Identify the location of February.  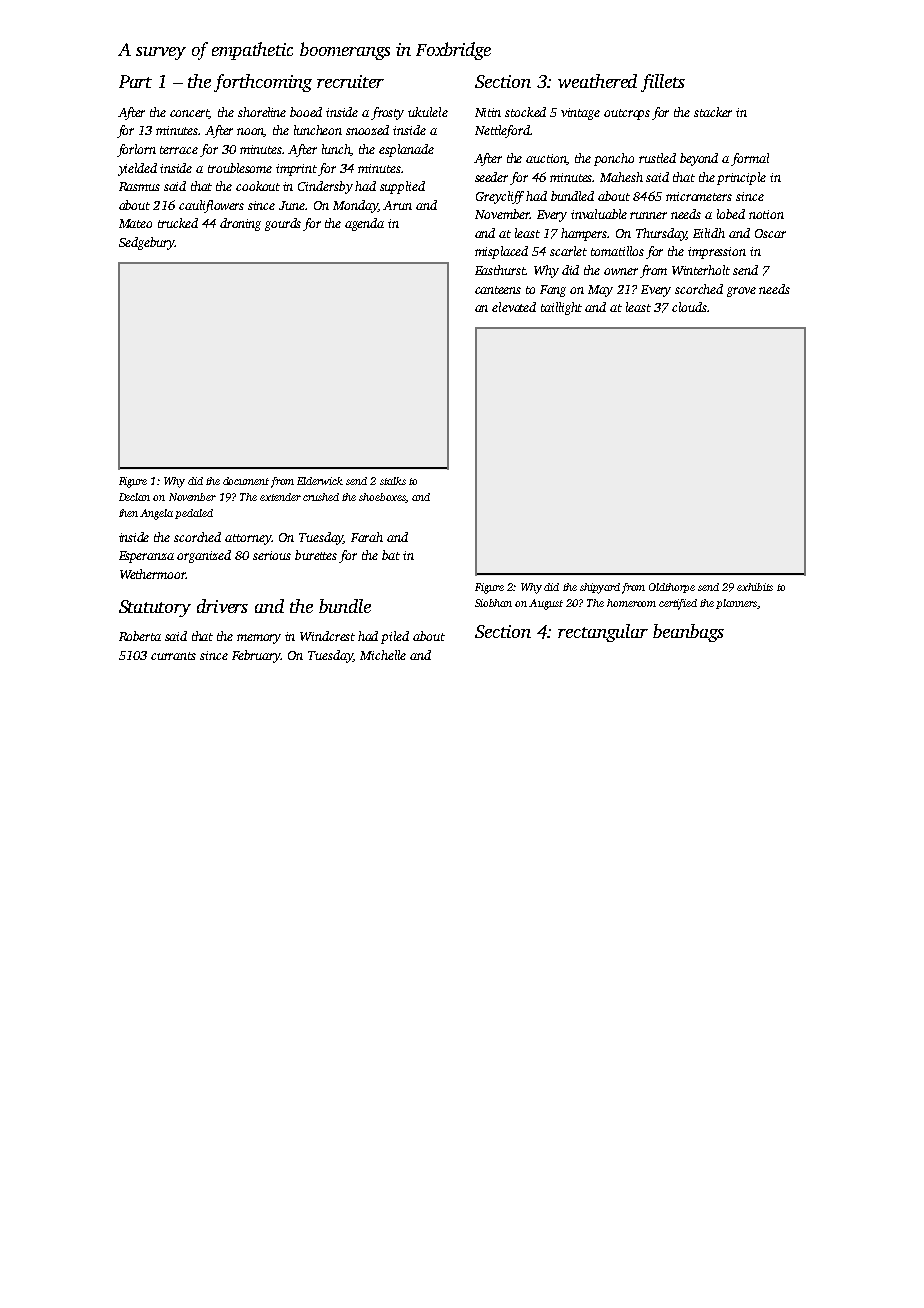
(256, 656).
